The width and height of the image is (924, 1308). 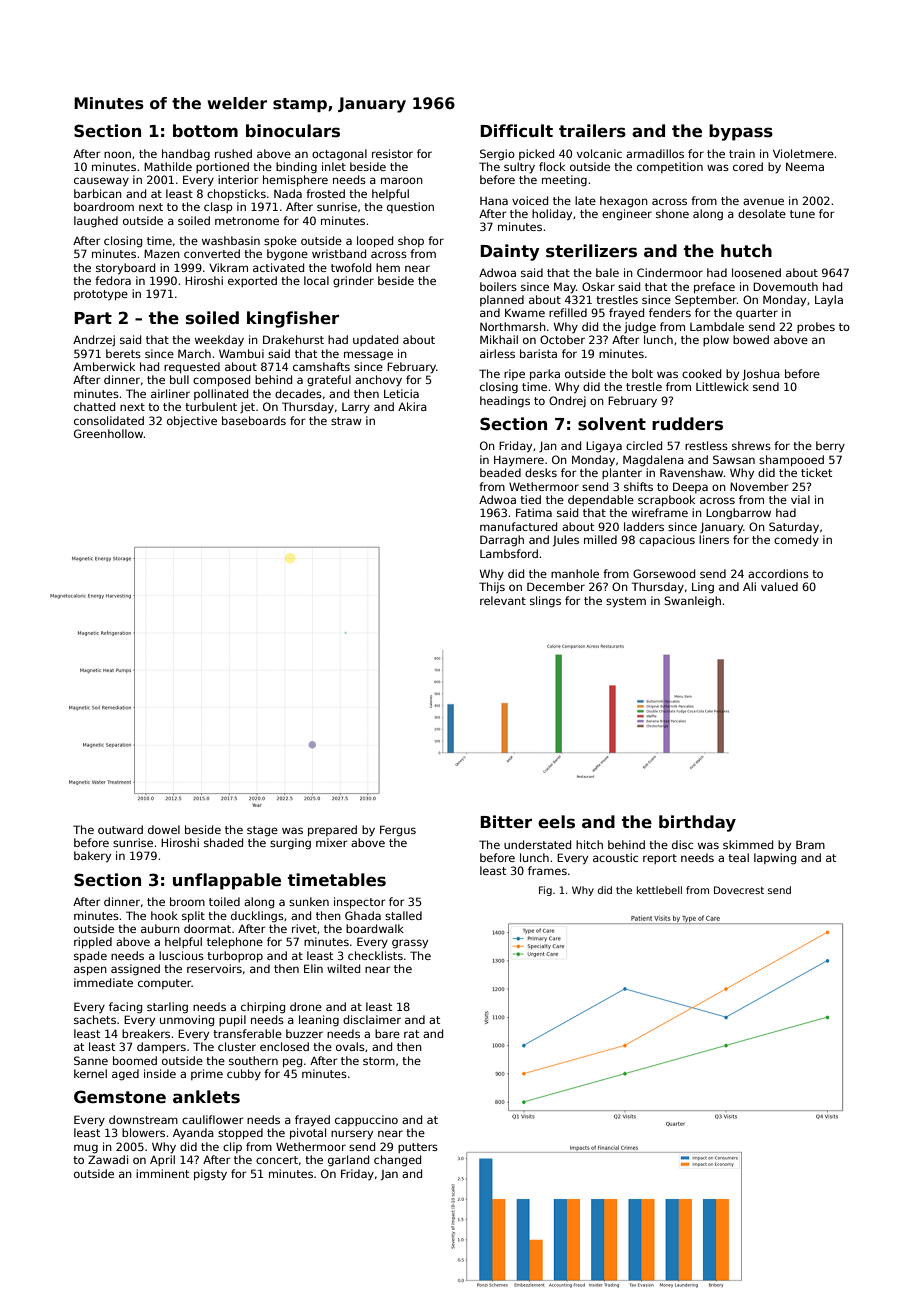 What do you see at coordinates (346, 421) in the image?
I see `straw` at bounding box center [346, 421].
